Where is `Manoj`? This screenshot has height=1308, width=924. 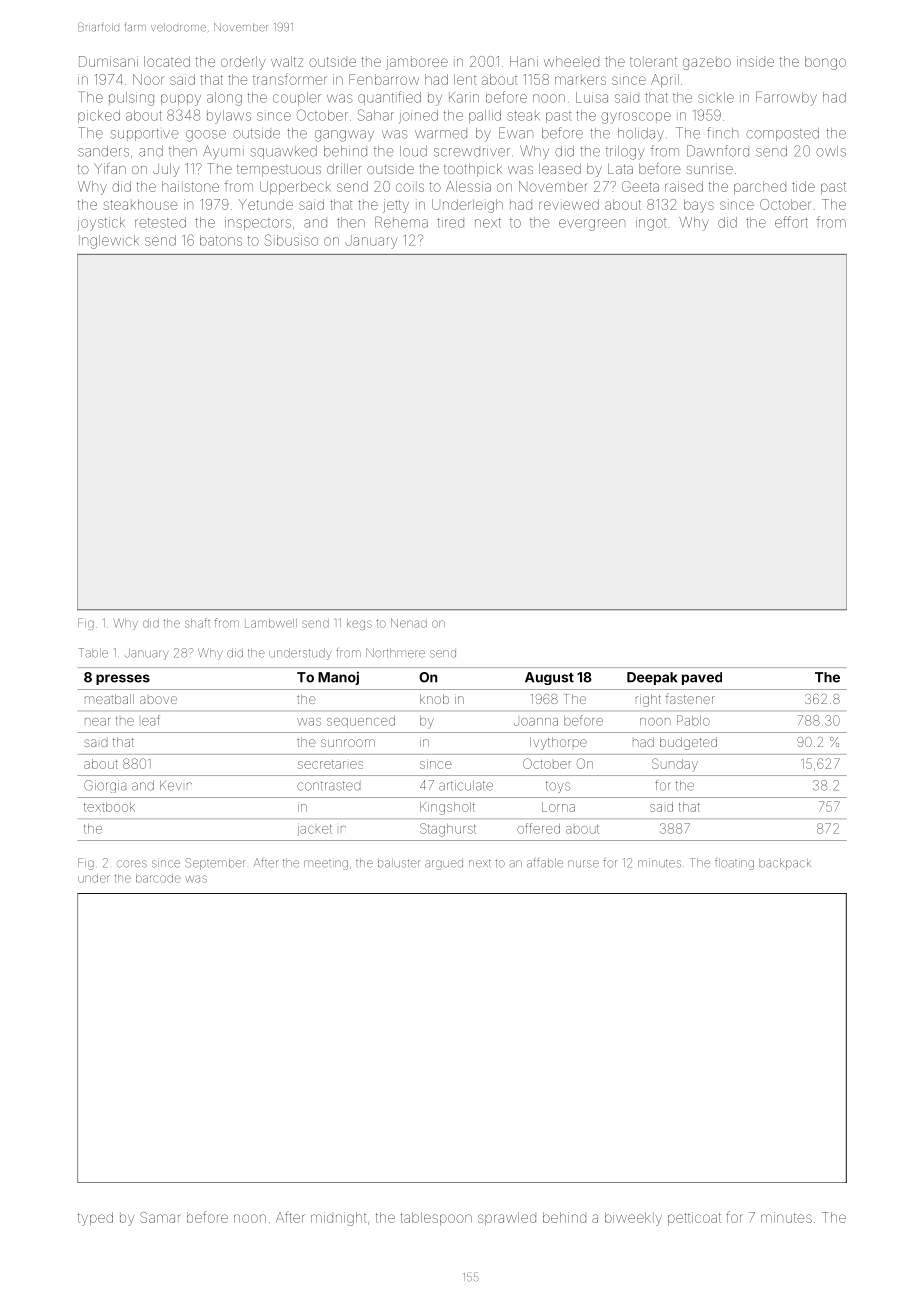
Manoj is located at coordinates (338, 678).
